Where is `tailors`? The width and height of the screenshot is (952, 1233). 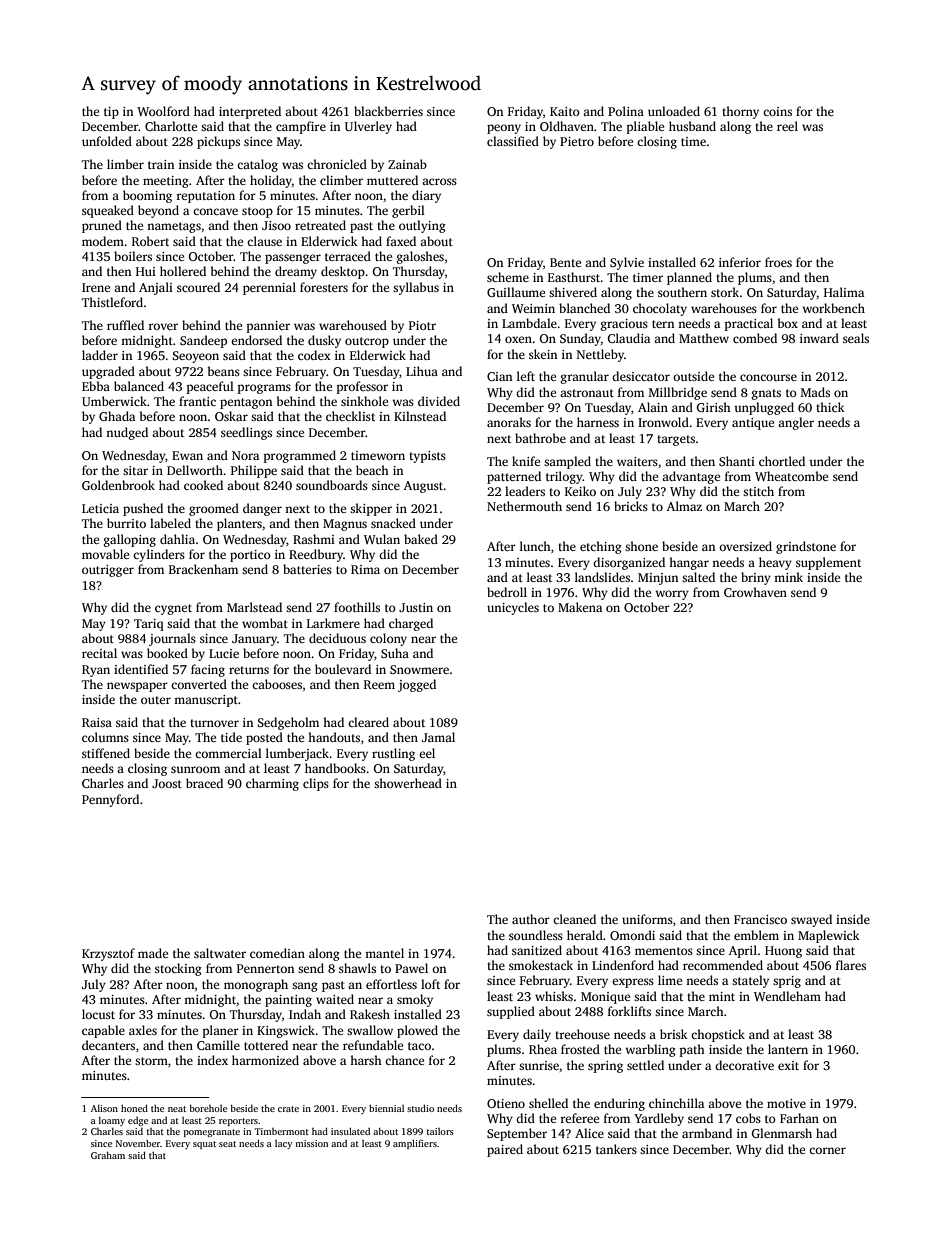 tailors is located at coordinates (440, 1131).
